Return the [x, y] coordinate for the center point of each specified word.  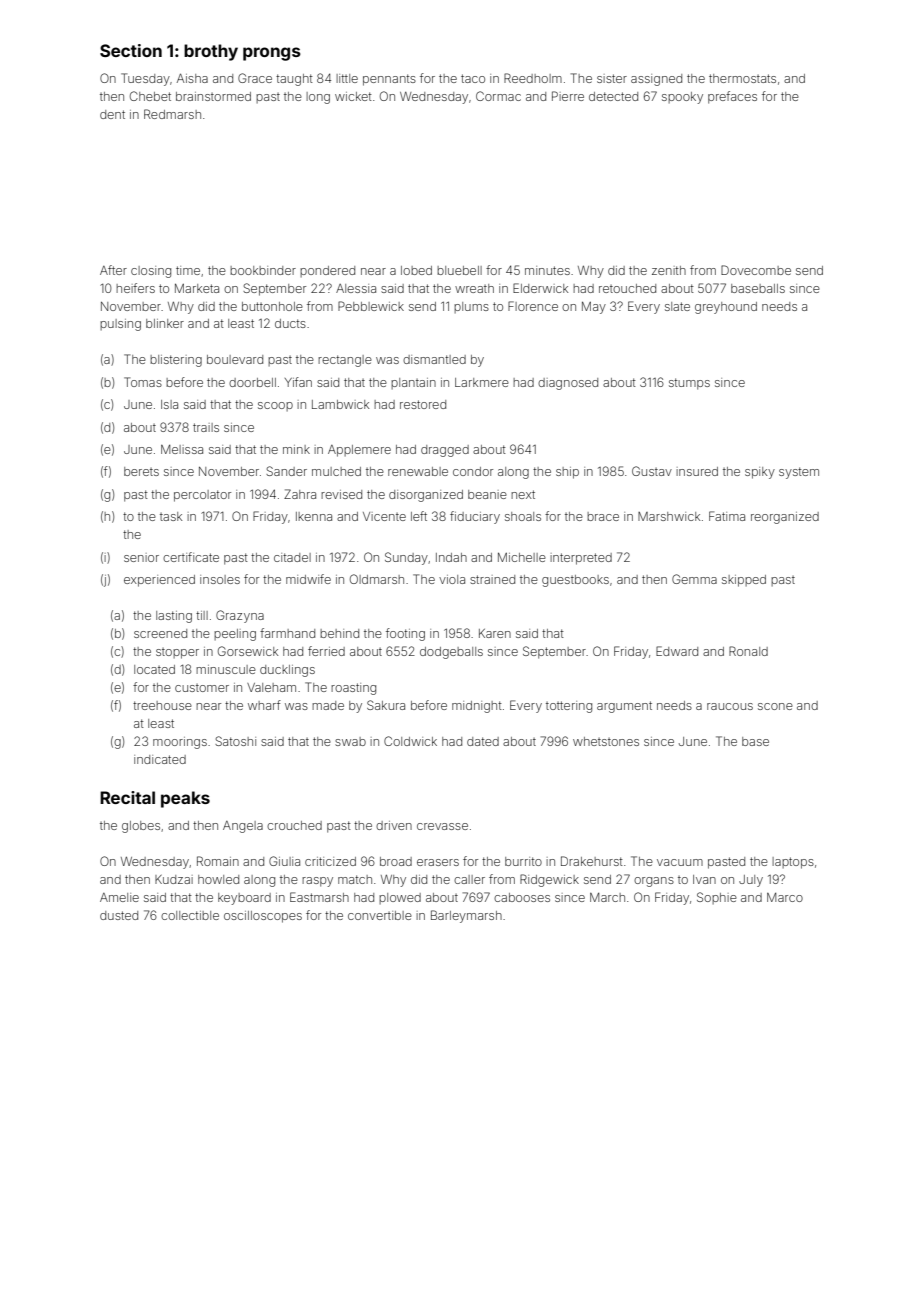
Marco [785, 897]
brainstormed [213, 96]
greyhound [726, 308]
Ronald [748, 651]
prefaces [732, 97]
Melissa [182, 449]
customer [202, 688]
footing [405, 634]
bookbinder [263, 270]
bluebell [459, 270]
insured [697, 471]
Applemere [359, 451]
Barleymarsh [466, 916]
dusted [119, 915]
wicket [353, 96]
